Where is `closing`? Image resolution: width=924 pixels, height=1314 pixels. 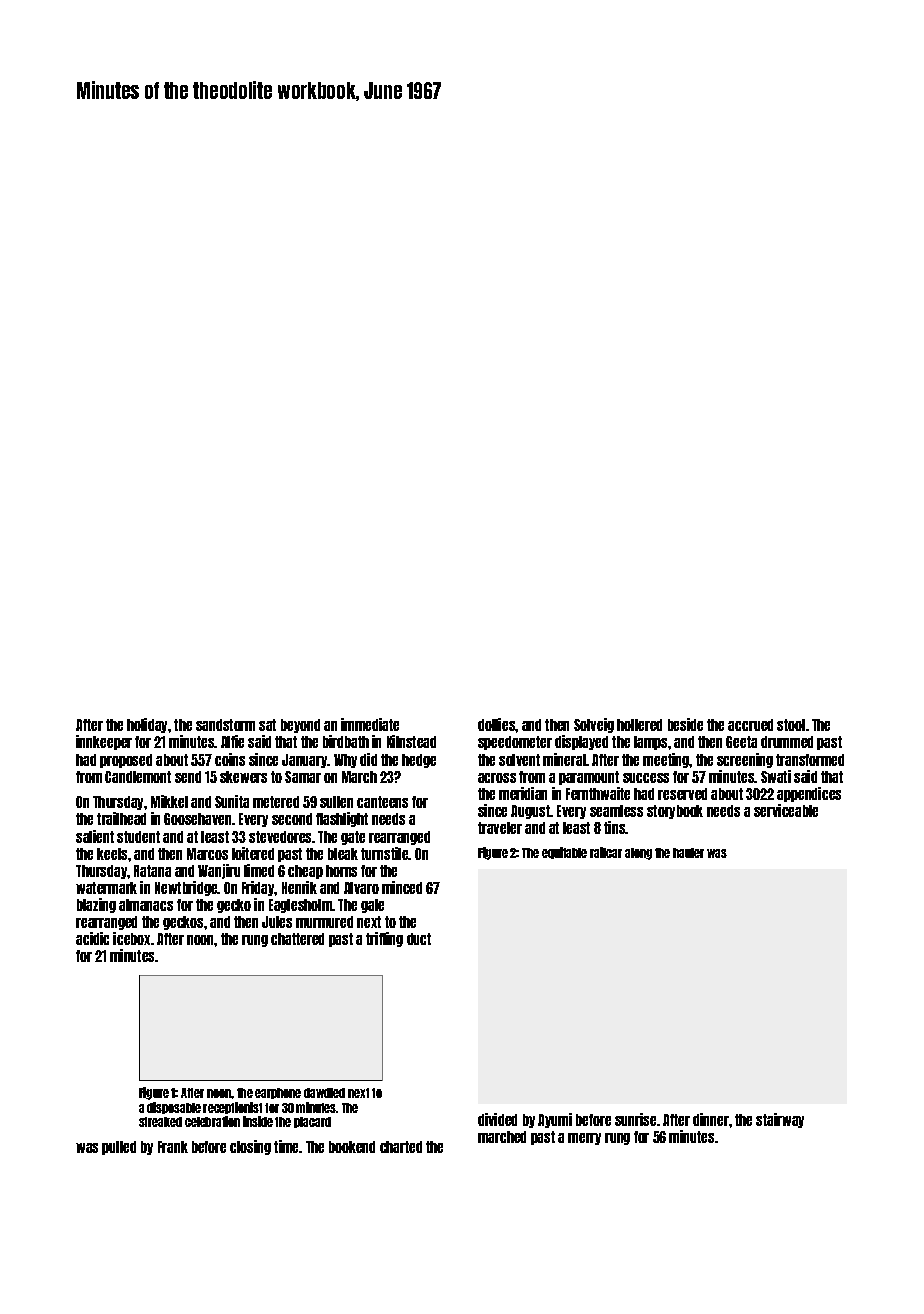
closing is located at coordinates (250, 1147).
